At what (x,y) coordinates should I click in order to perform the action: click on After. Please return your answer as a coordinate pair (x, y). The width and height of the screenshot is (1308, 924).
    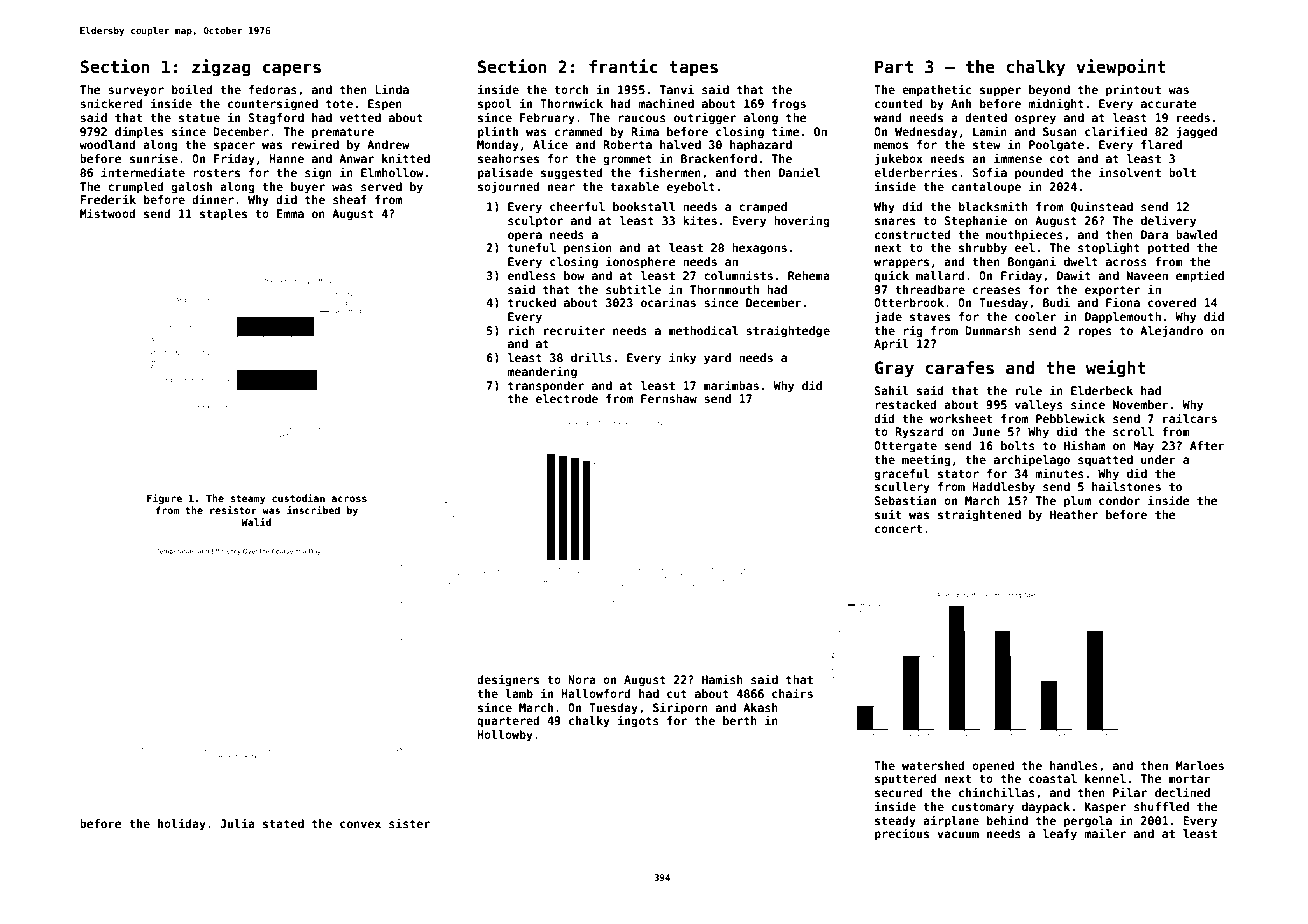
    Looking at the image, I should click on (1207, 445).
